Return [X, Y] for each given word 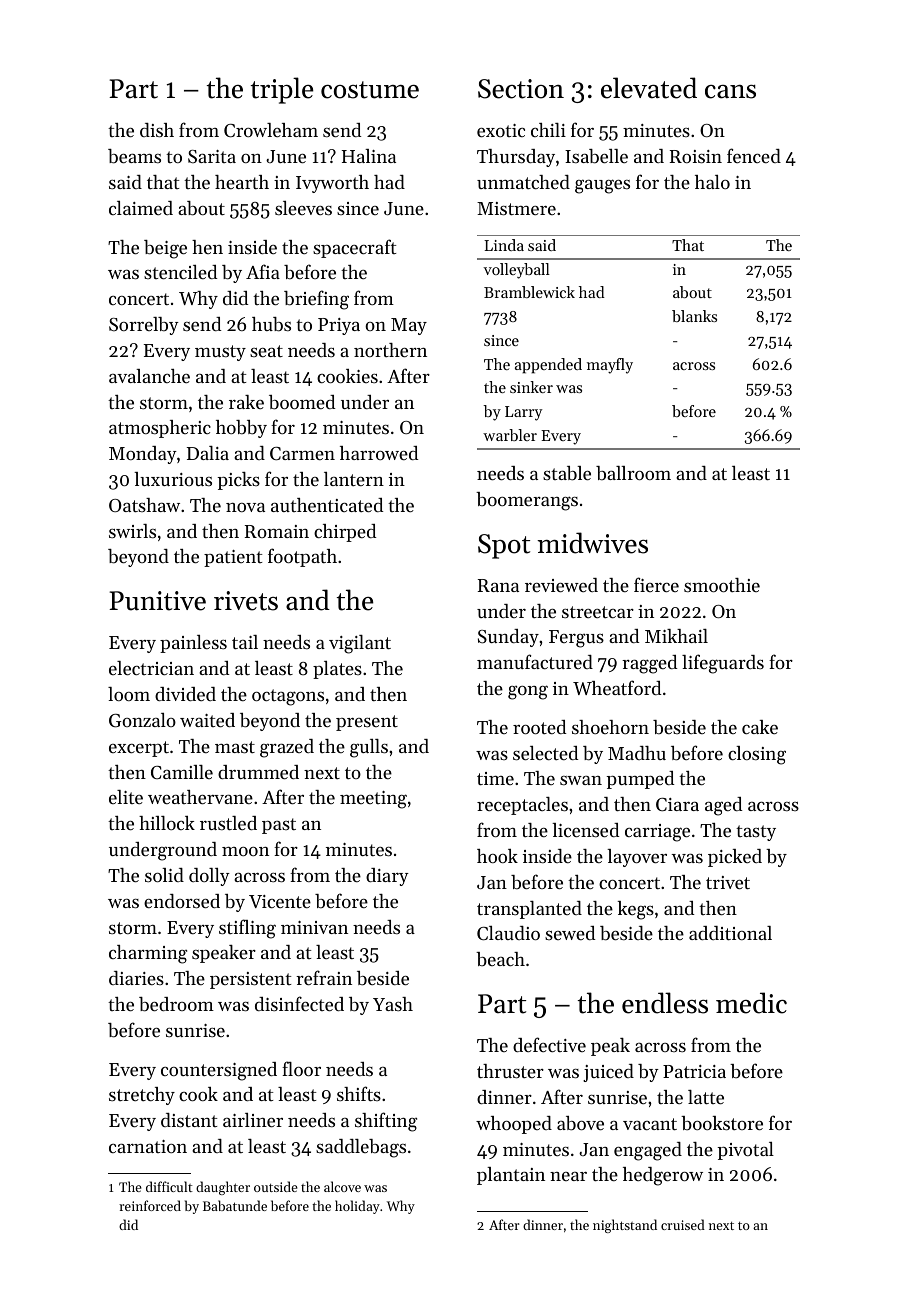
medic [751, 1003]
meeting [373, 800]
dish [157, 130]
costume [370, 90]
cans [730, 92]
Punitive [157, 601]
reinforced [150, 1205]
